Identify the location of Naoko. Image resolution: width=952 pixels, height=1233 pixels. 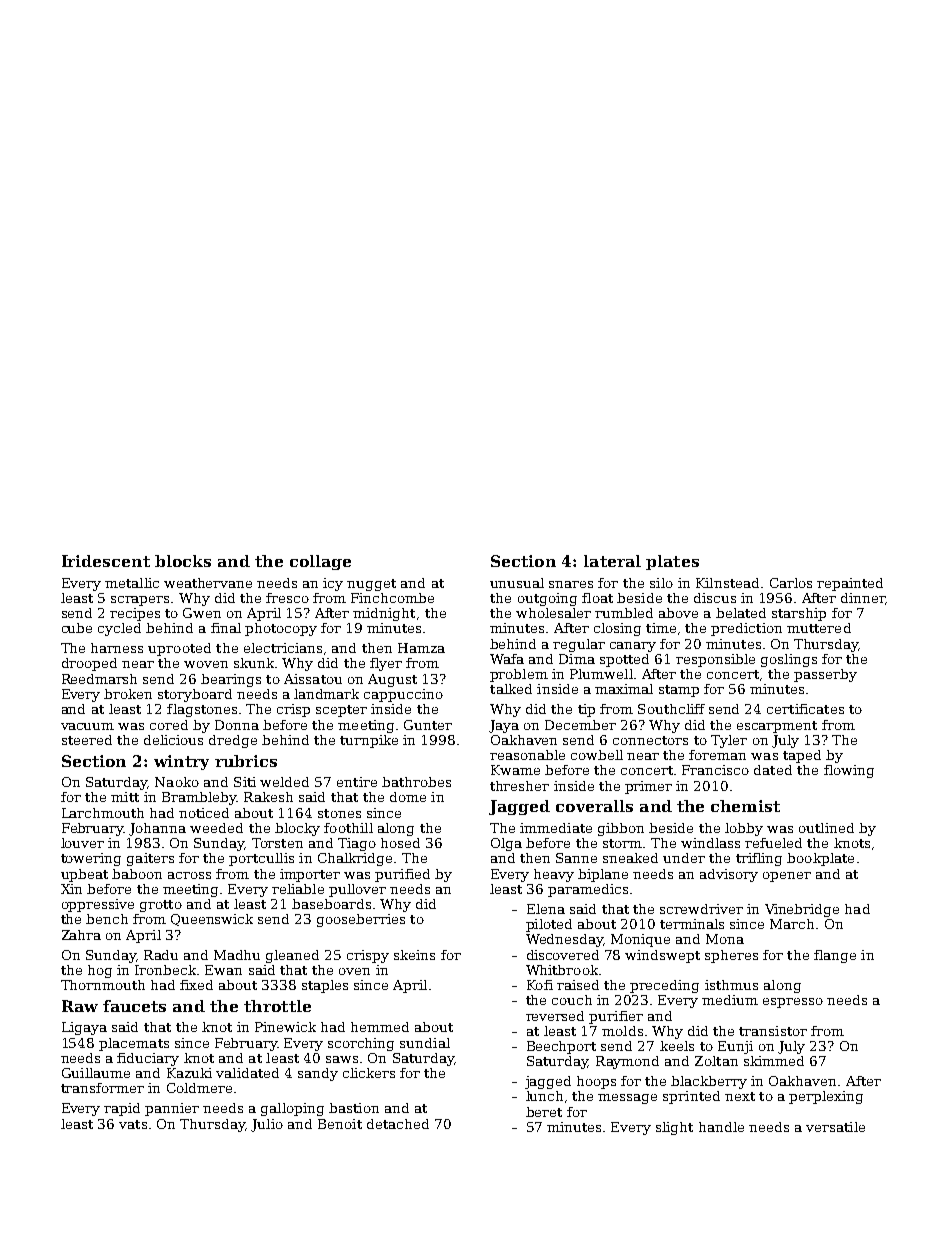
(177, 782).
